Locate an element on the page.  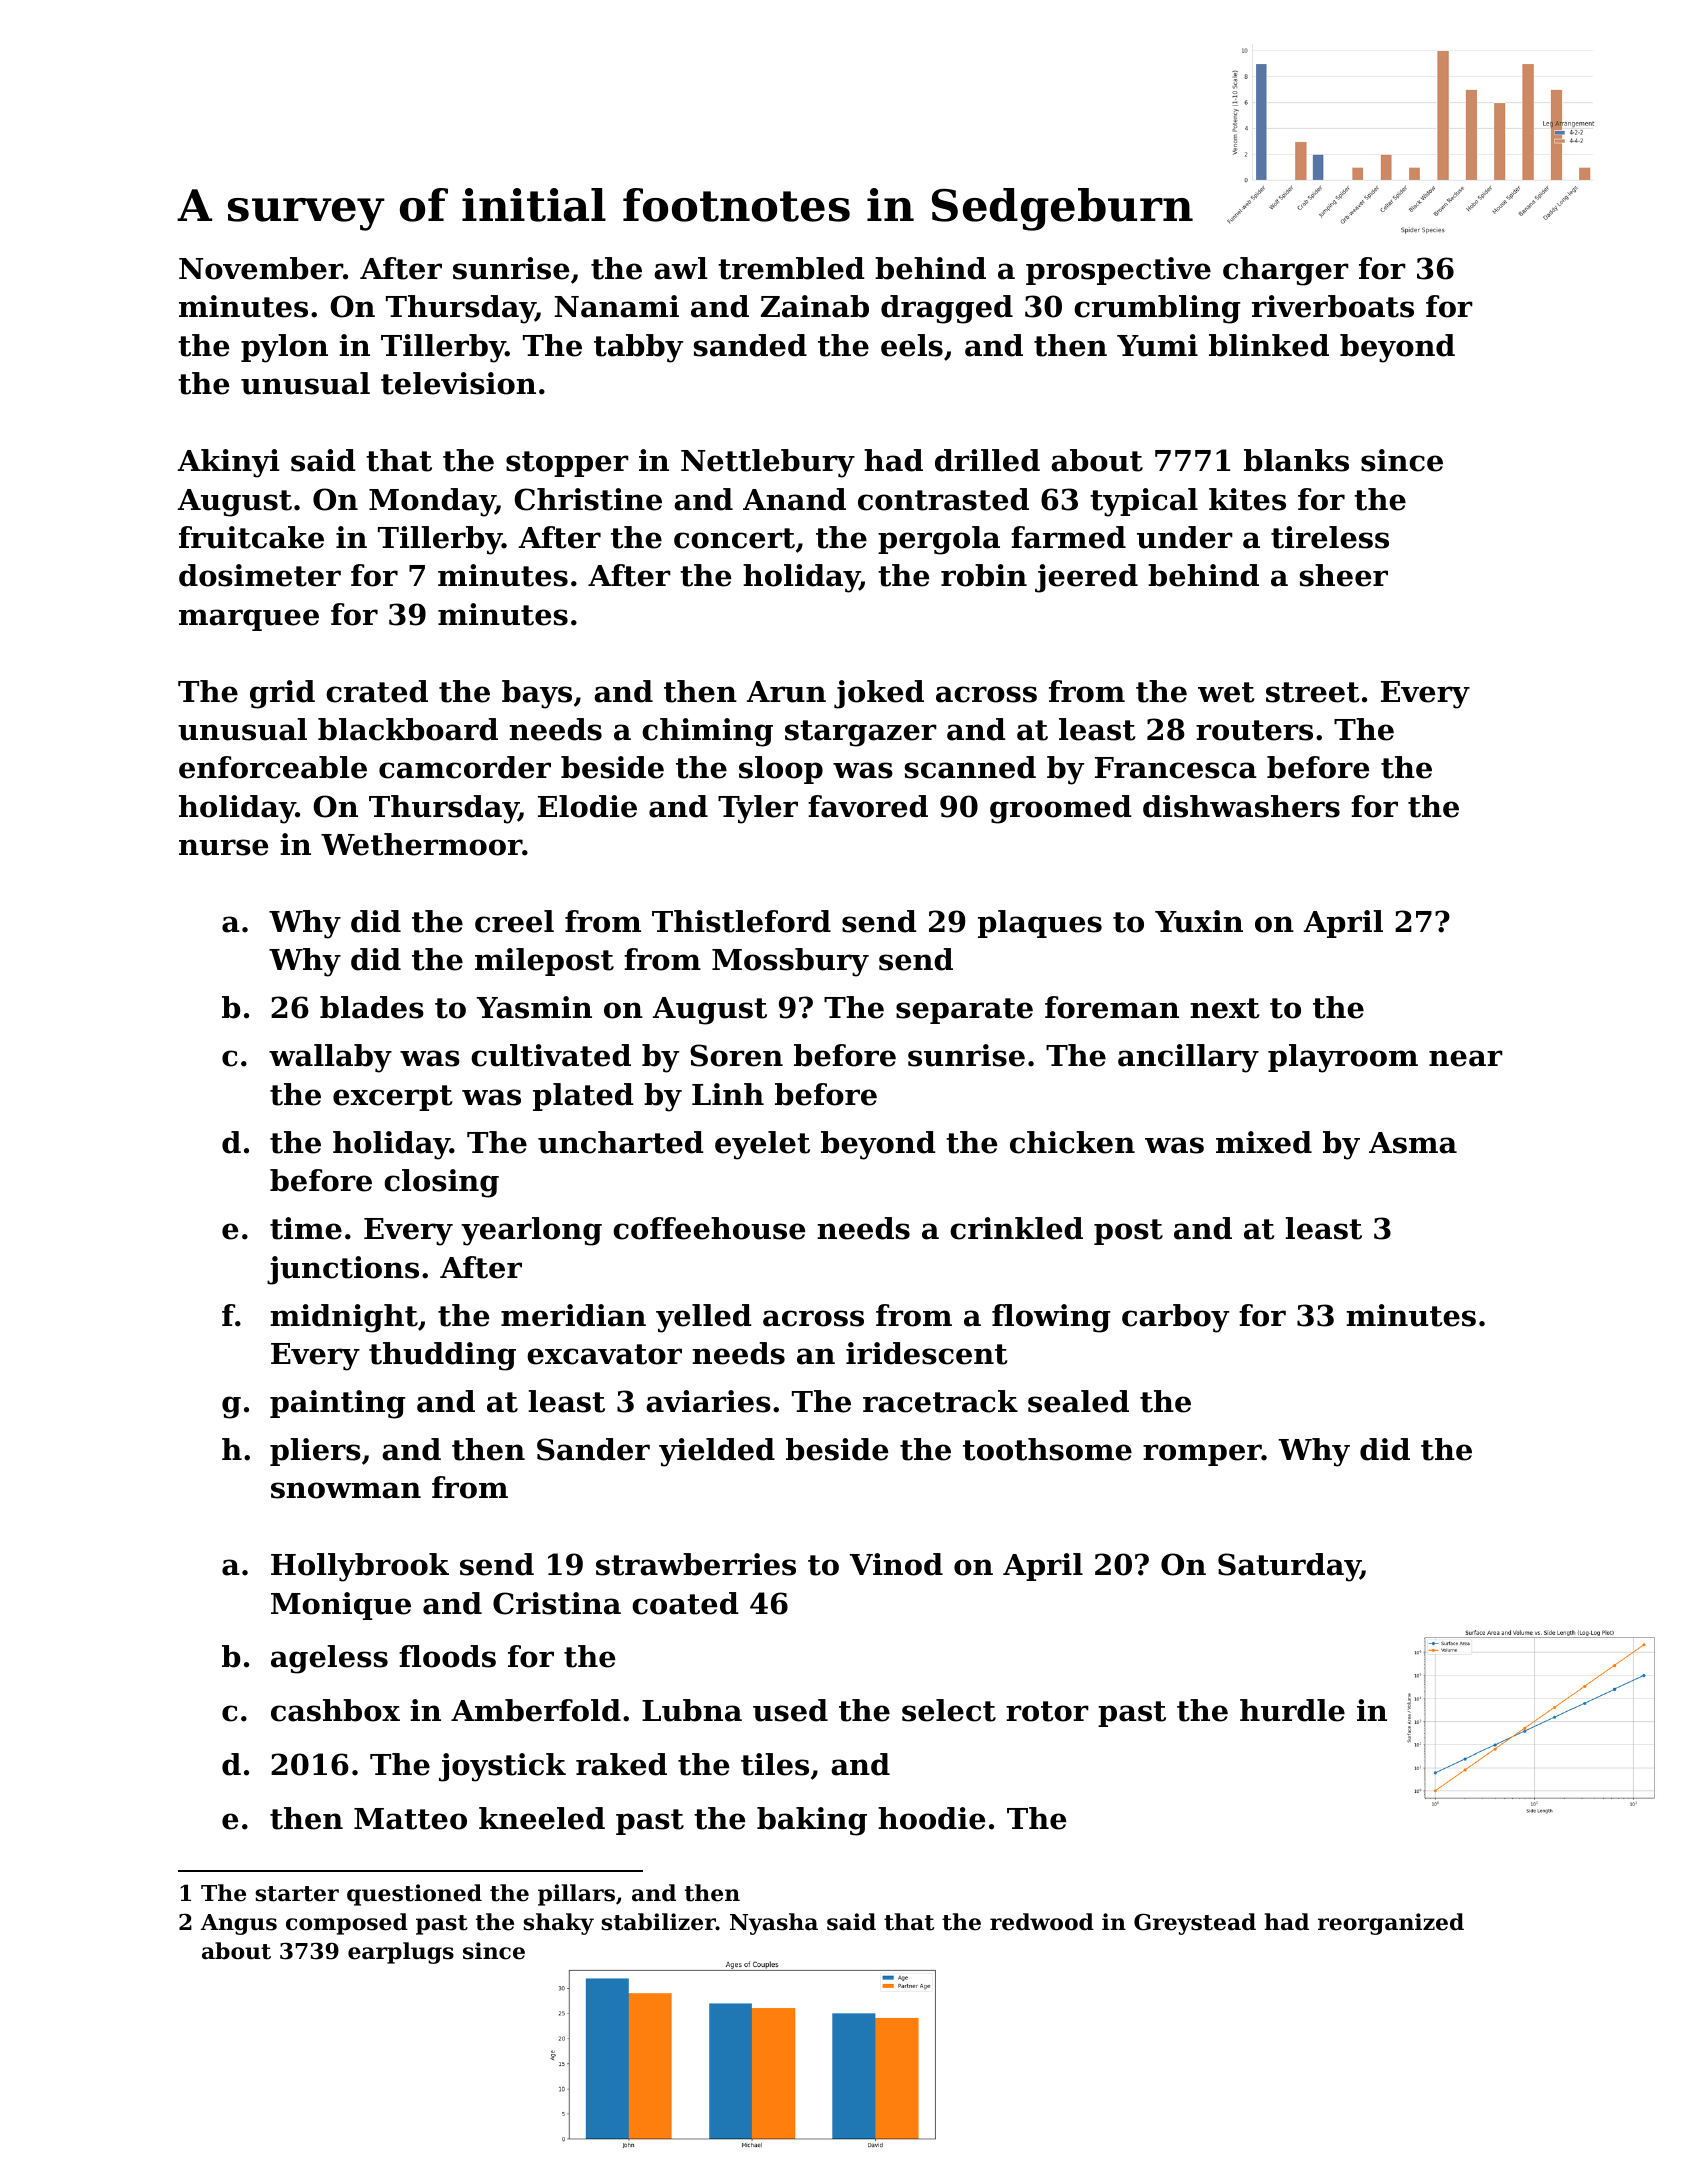
stargazer is located at coordinates (861, 733).
